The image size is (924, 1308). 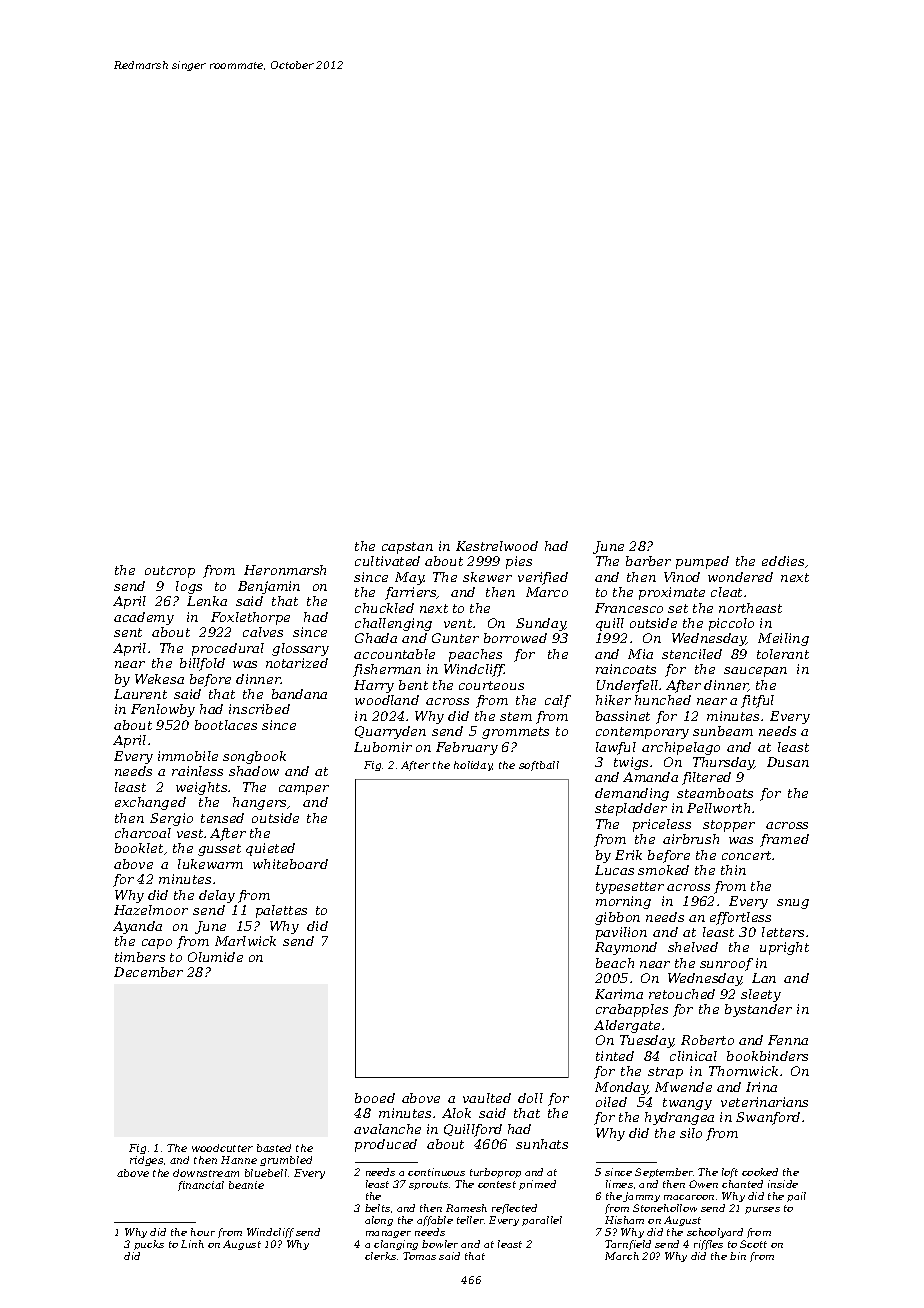 I want to click on immobile, so click(x=188, y=756).
